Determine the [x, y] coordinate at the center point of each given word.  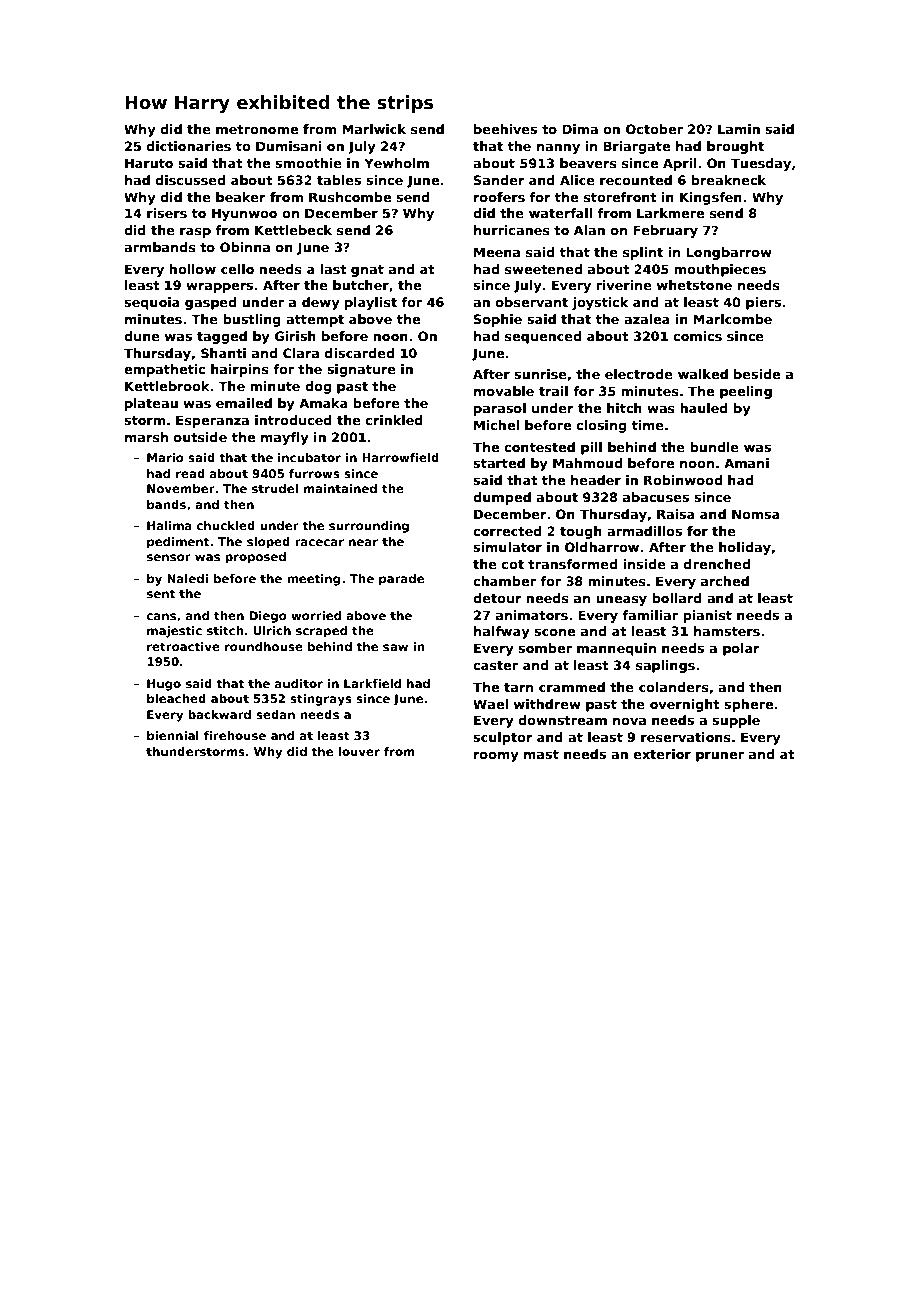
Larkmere [670, 213]
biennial [173, 735]
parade [401, 580]
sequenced [543, 337]
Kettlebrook [167, 386]
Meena [497, 252]
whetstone [694, 285]
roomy [496, 757]
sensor [169, 557]
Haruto [149, 163]
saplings [665, 666]
